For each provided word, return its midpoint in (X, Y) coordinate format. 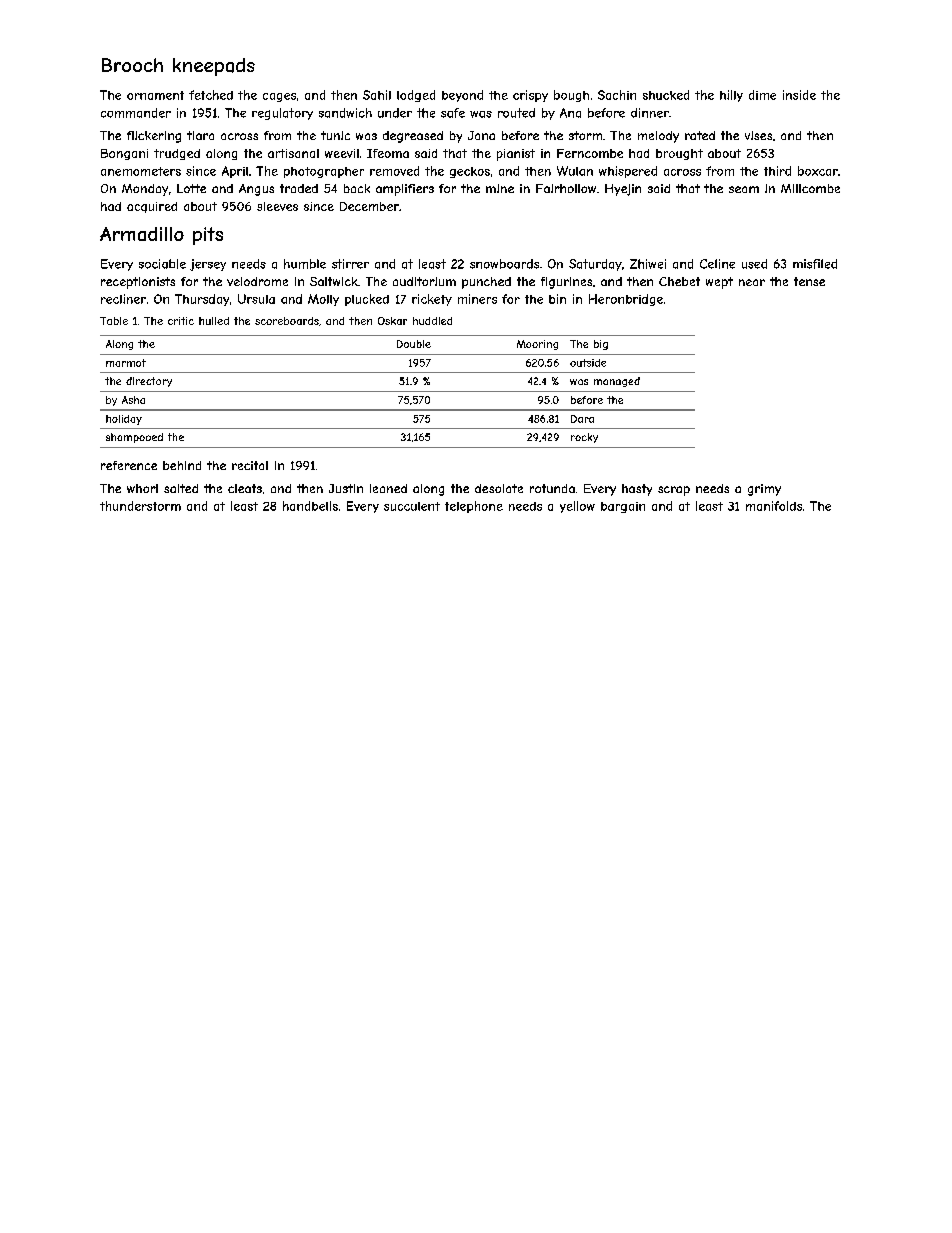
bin (557, 299)
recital (250, 465)
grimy (764, 490)
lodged (416, 96)
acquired (152, 207)
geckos (470, 172)
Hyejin (623, 190)
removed (394, 171)
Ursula (256, 299)
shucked (666, 95)
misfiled (815, 264)
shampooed (134, 438)
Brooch (132, 65)
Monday (145, 190)
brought (679, 154)
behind (182, 465)
